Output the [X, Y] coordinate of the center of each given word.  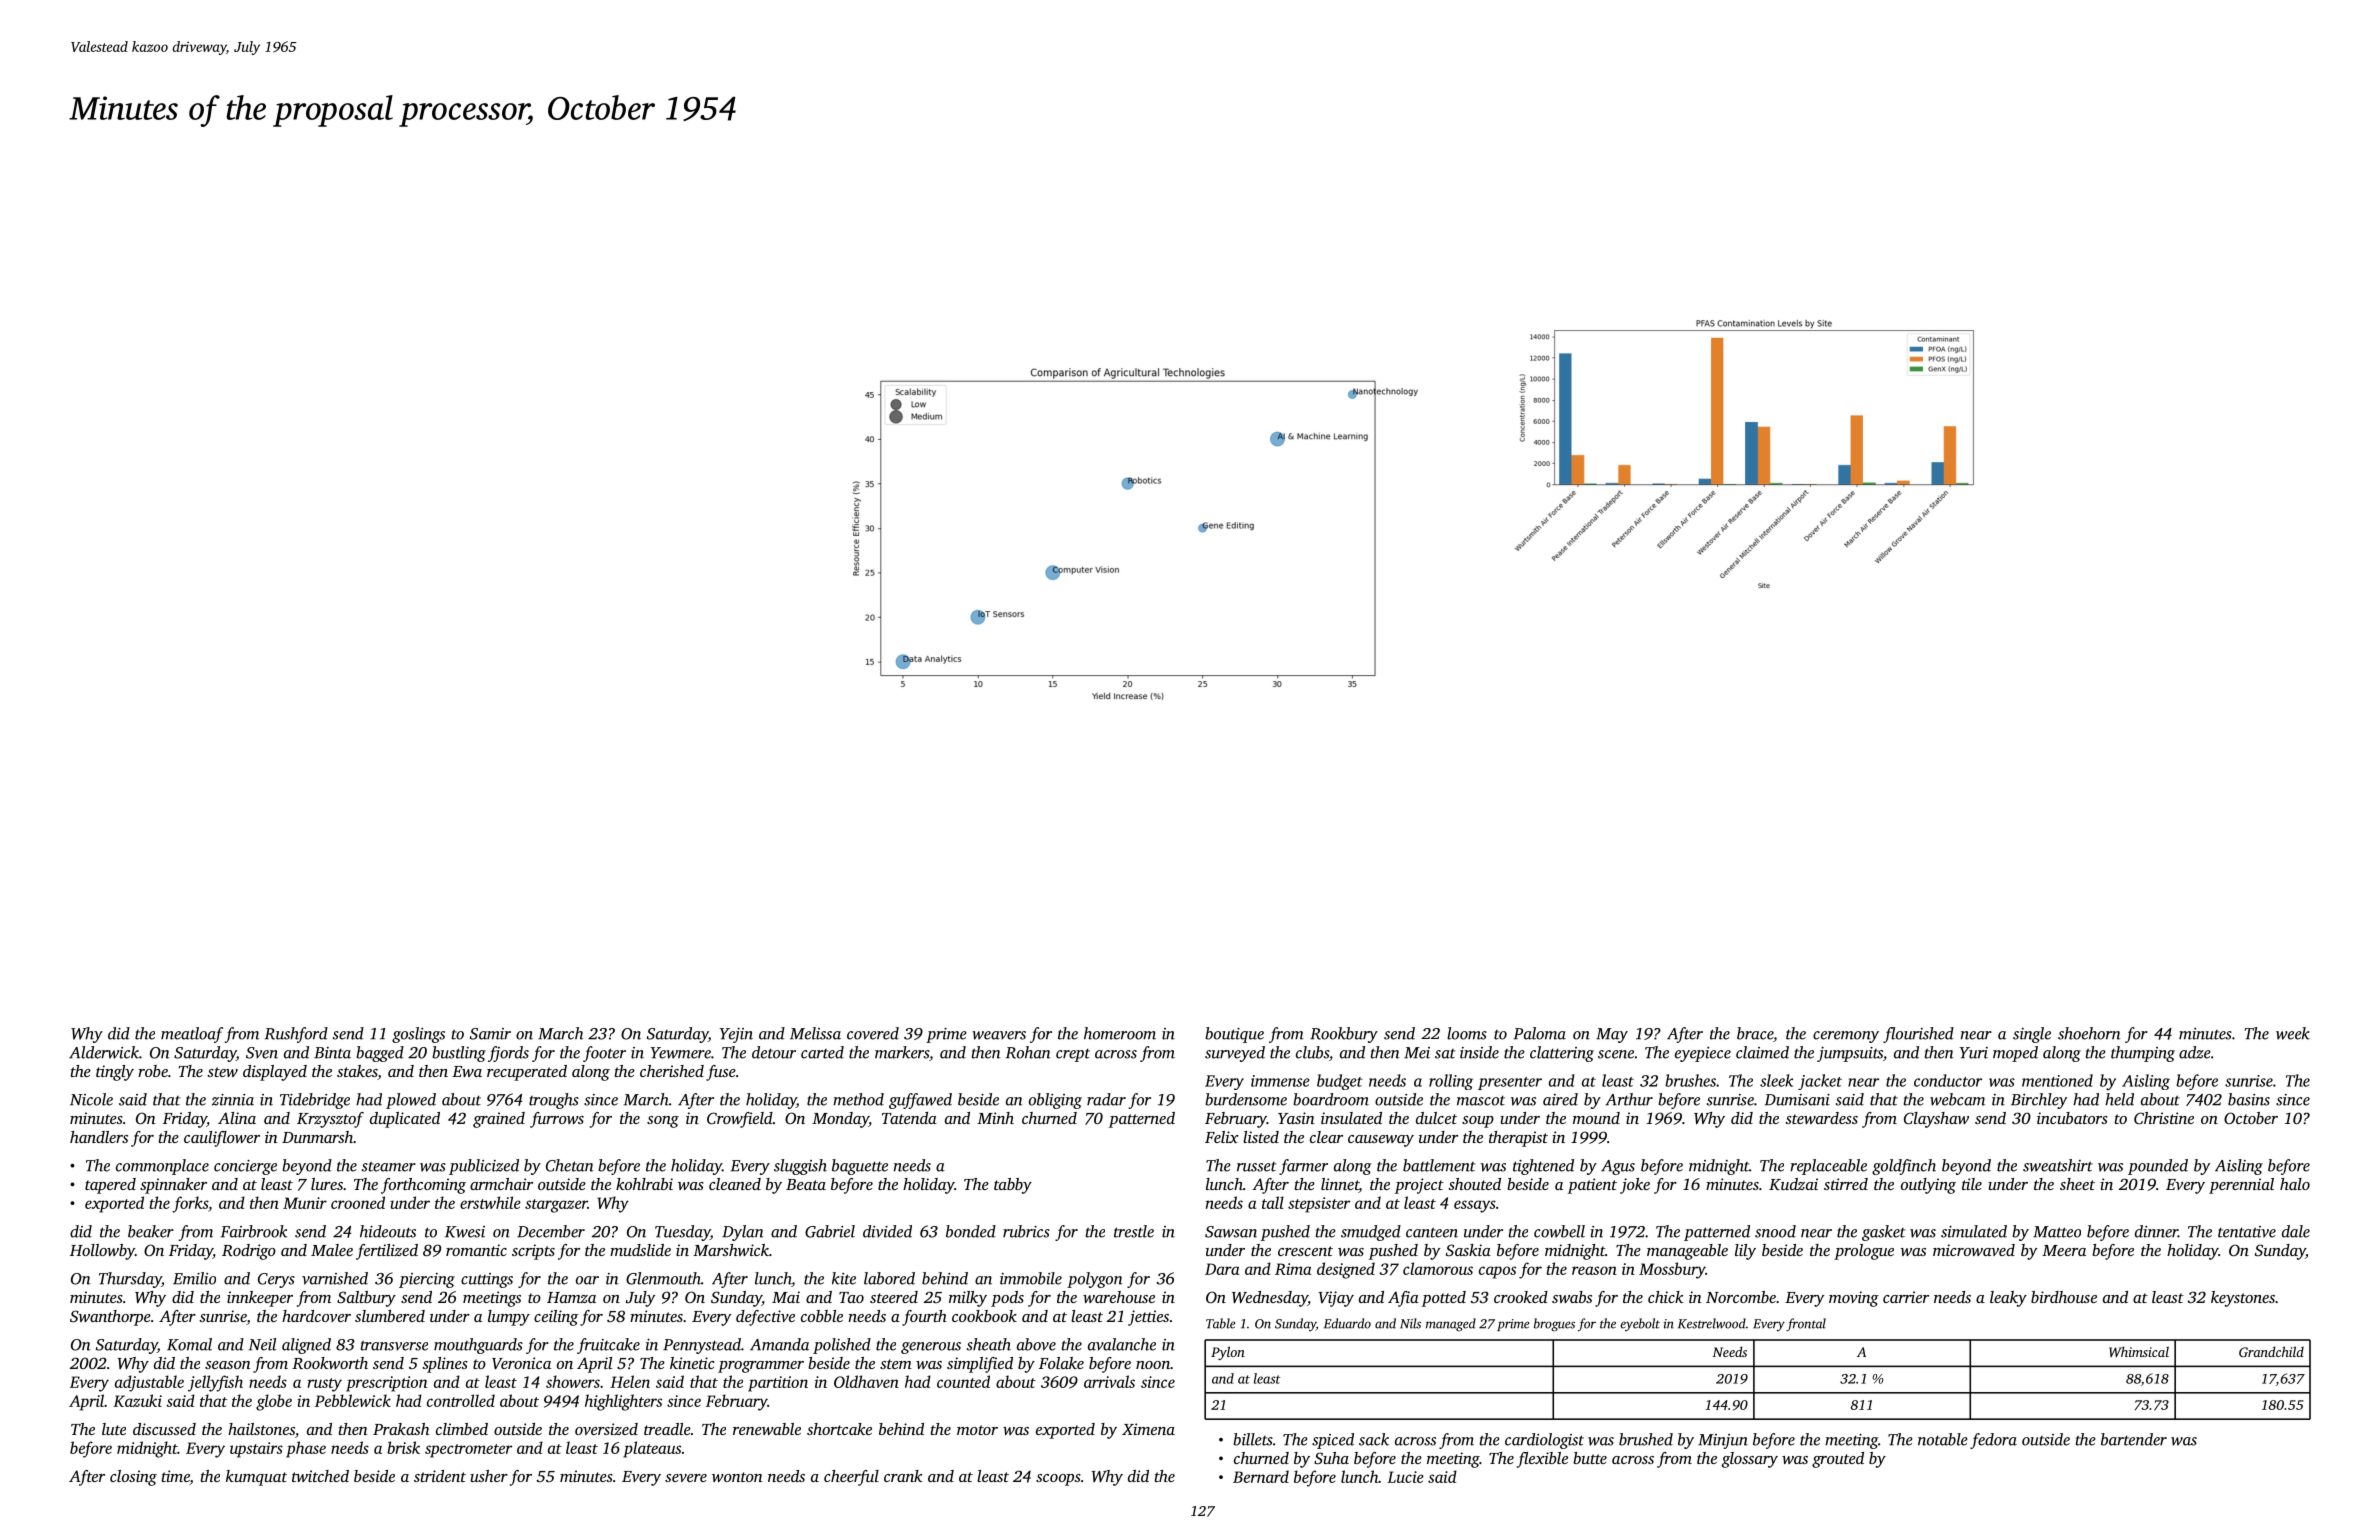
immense [1280, 1081]
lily [1745, 1252]
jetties [1148, 1318]
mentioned [2057, 1080]
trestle [1134, 1231]
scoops [1058, 1480]
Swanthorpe [110, 1318]
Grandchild [2271, 1351]
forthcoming [423, 1186]
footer [604, 1054]
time [175, 1477]
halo [2295, 1184]
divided [887, 1231]
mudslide [640, 1250]
